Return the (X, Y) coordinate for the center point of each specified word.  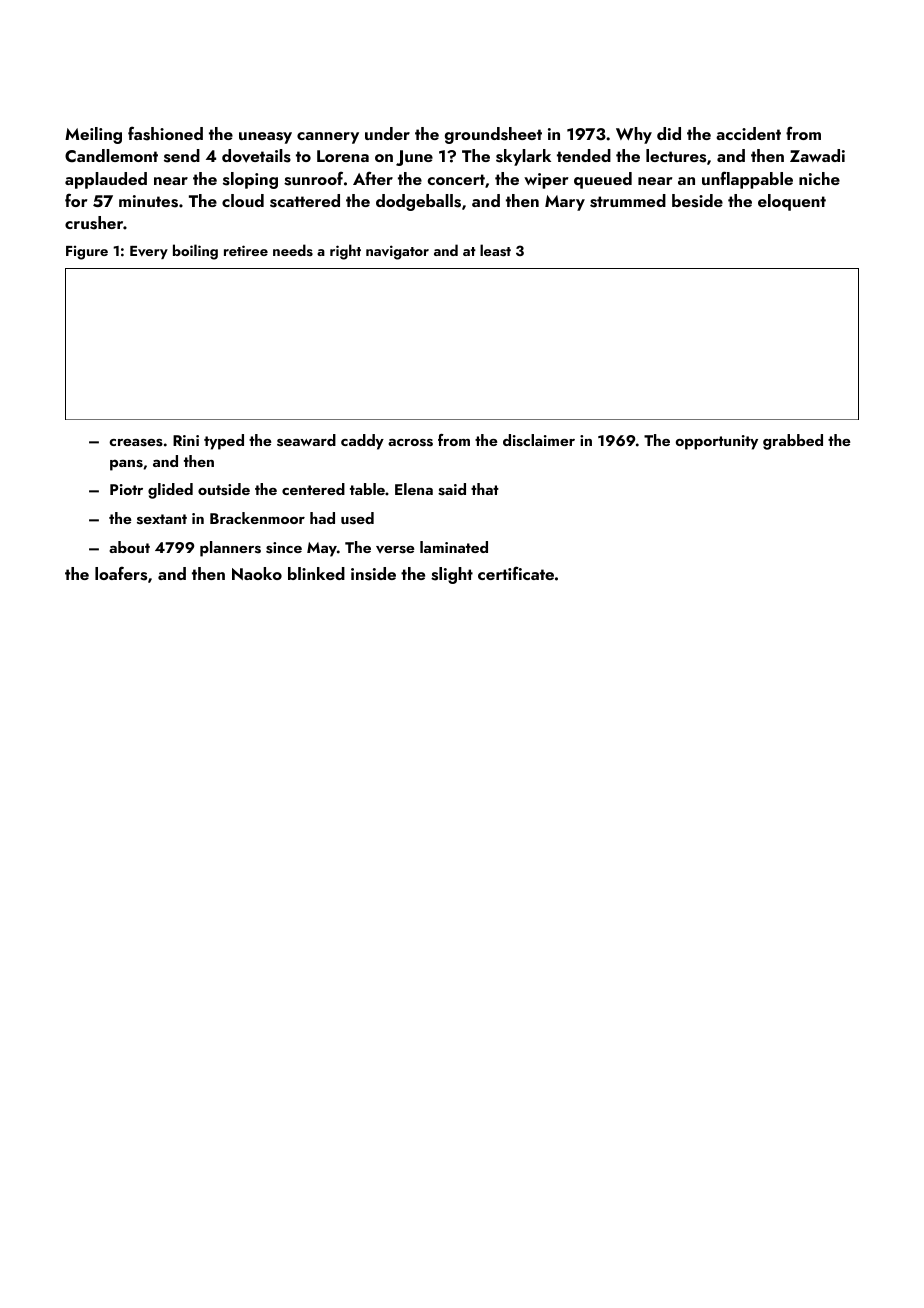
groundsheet (493, 135)
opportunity (717, 442)
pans (126, 465)
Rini (186, 440)
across (410, 442)
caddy (362, 442)
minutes (148, 201)
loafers (121, 573)
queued (603, 180)
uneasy (265, 138)
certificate (516, 573)
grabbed (793, 442)
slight (452, 575)
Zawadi (817, 155)
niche (819, 178)
